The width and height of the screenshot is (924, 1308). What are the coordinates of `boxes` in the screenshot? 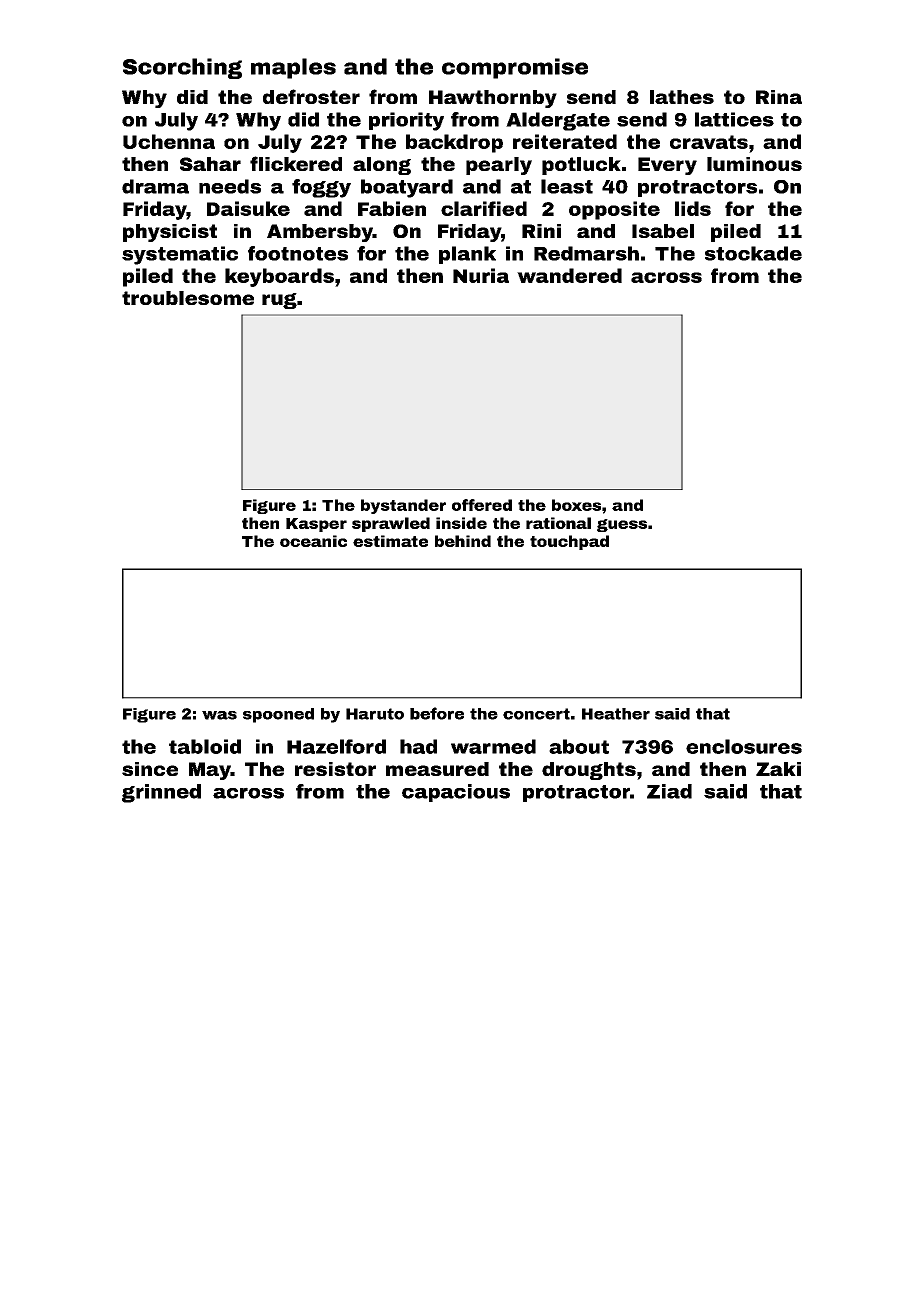 It's located at (576, 505).
